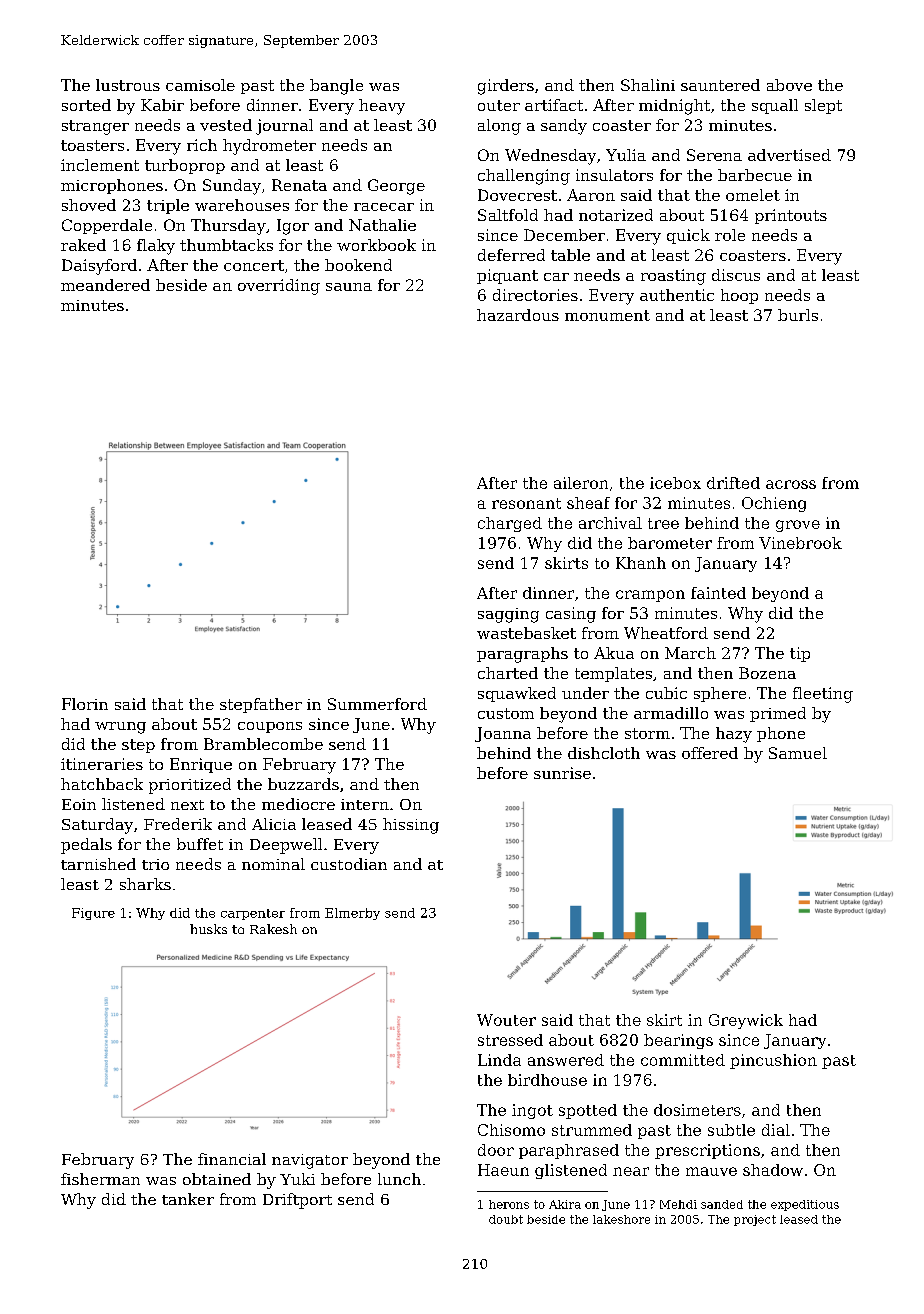 The image size is (924, 1314). What do you see at coordinates (86, 105) in the document?
I see `sorted` at bounding box center [86, 105].
